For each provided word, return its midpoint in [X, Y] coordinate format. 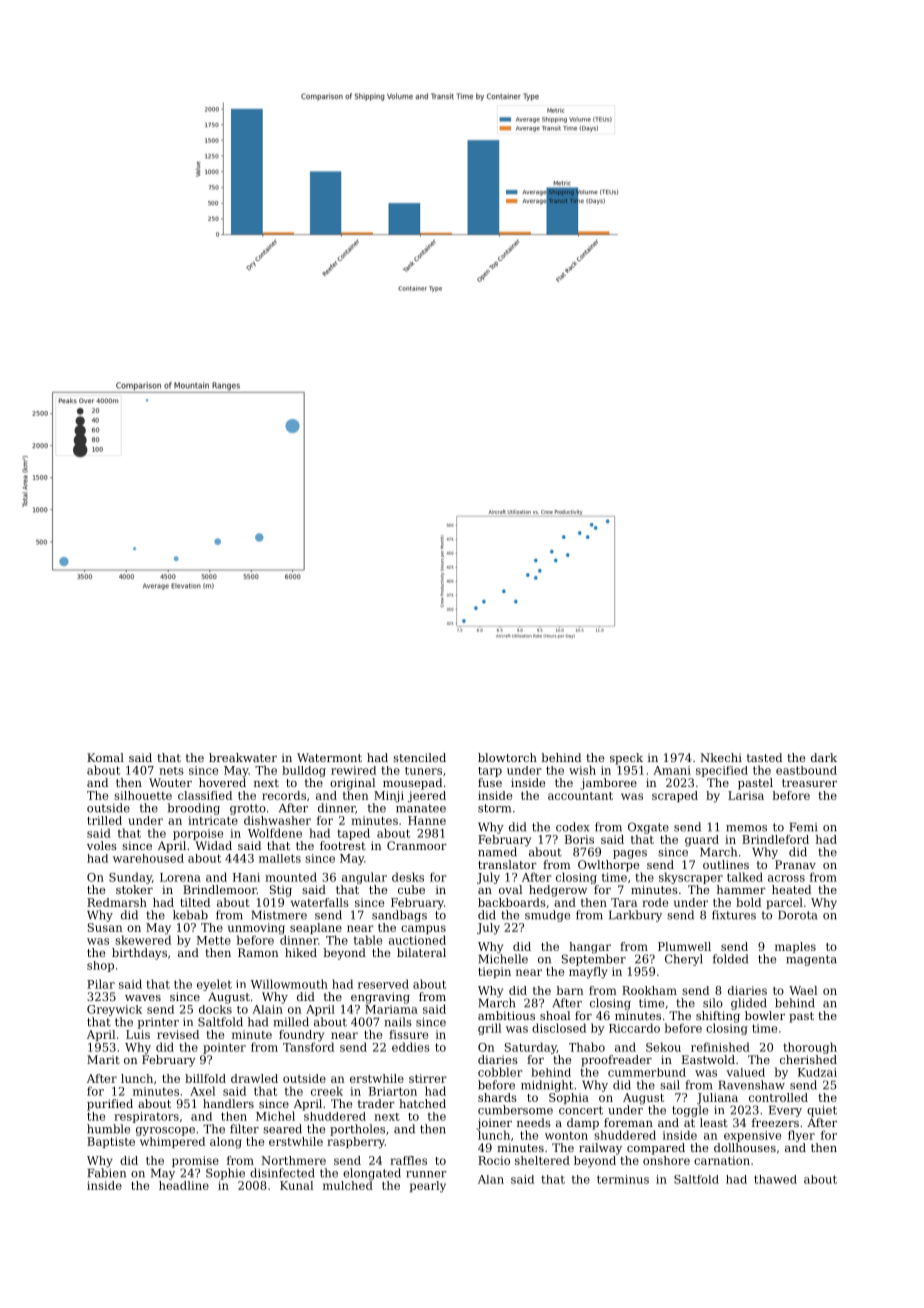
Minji [389, 797]
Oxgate [648, 828]
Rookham [649, 990]
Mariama [391, 1009]
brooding [193, 809]
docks [215, 1009]
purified [110, 1105]
